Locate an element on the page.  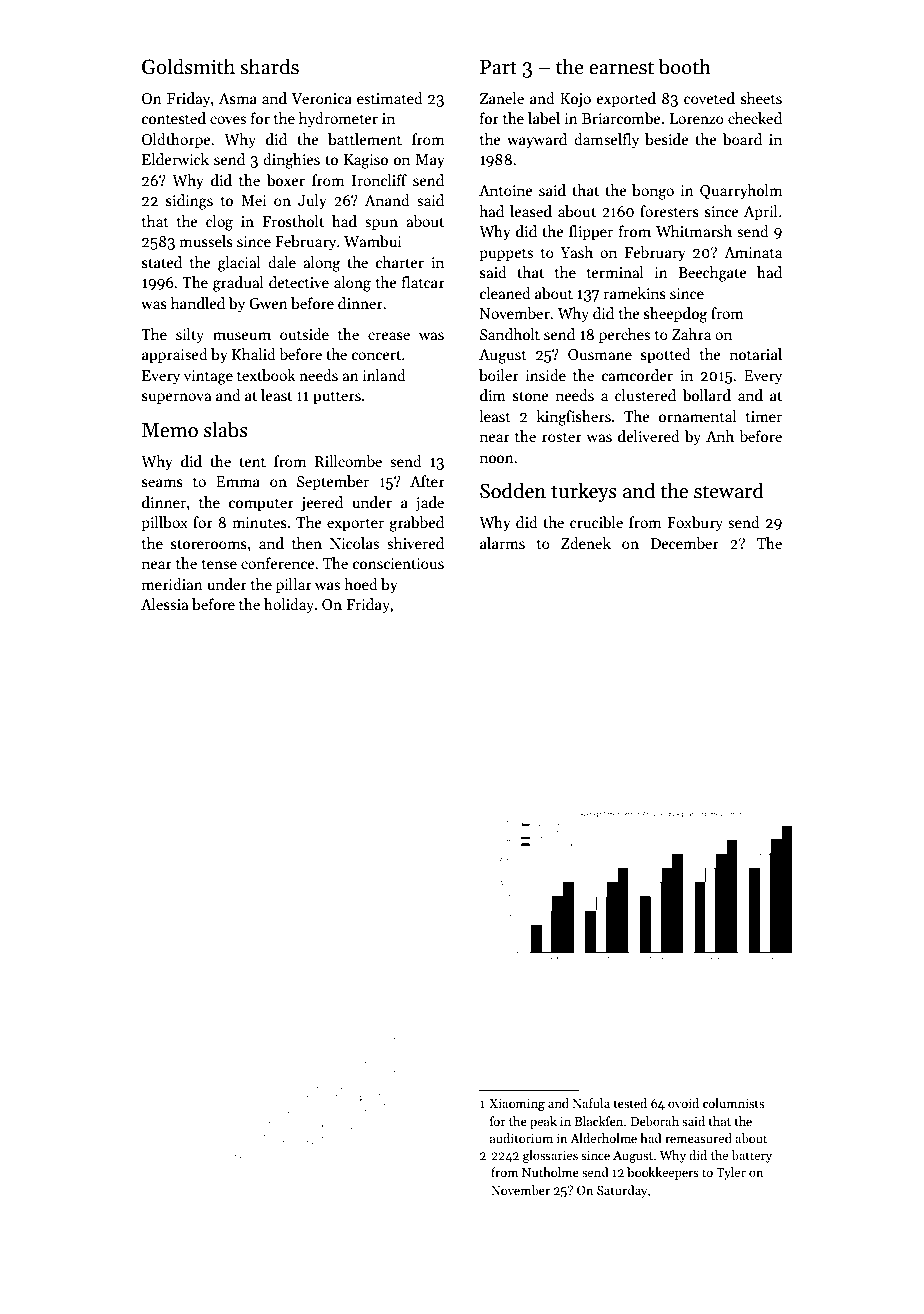
auditorium is located at coordinates (521, 1138).
